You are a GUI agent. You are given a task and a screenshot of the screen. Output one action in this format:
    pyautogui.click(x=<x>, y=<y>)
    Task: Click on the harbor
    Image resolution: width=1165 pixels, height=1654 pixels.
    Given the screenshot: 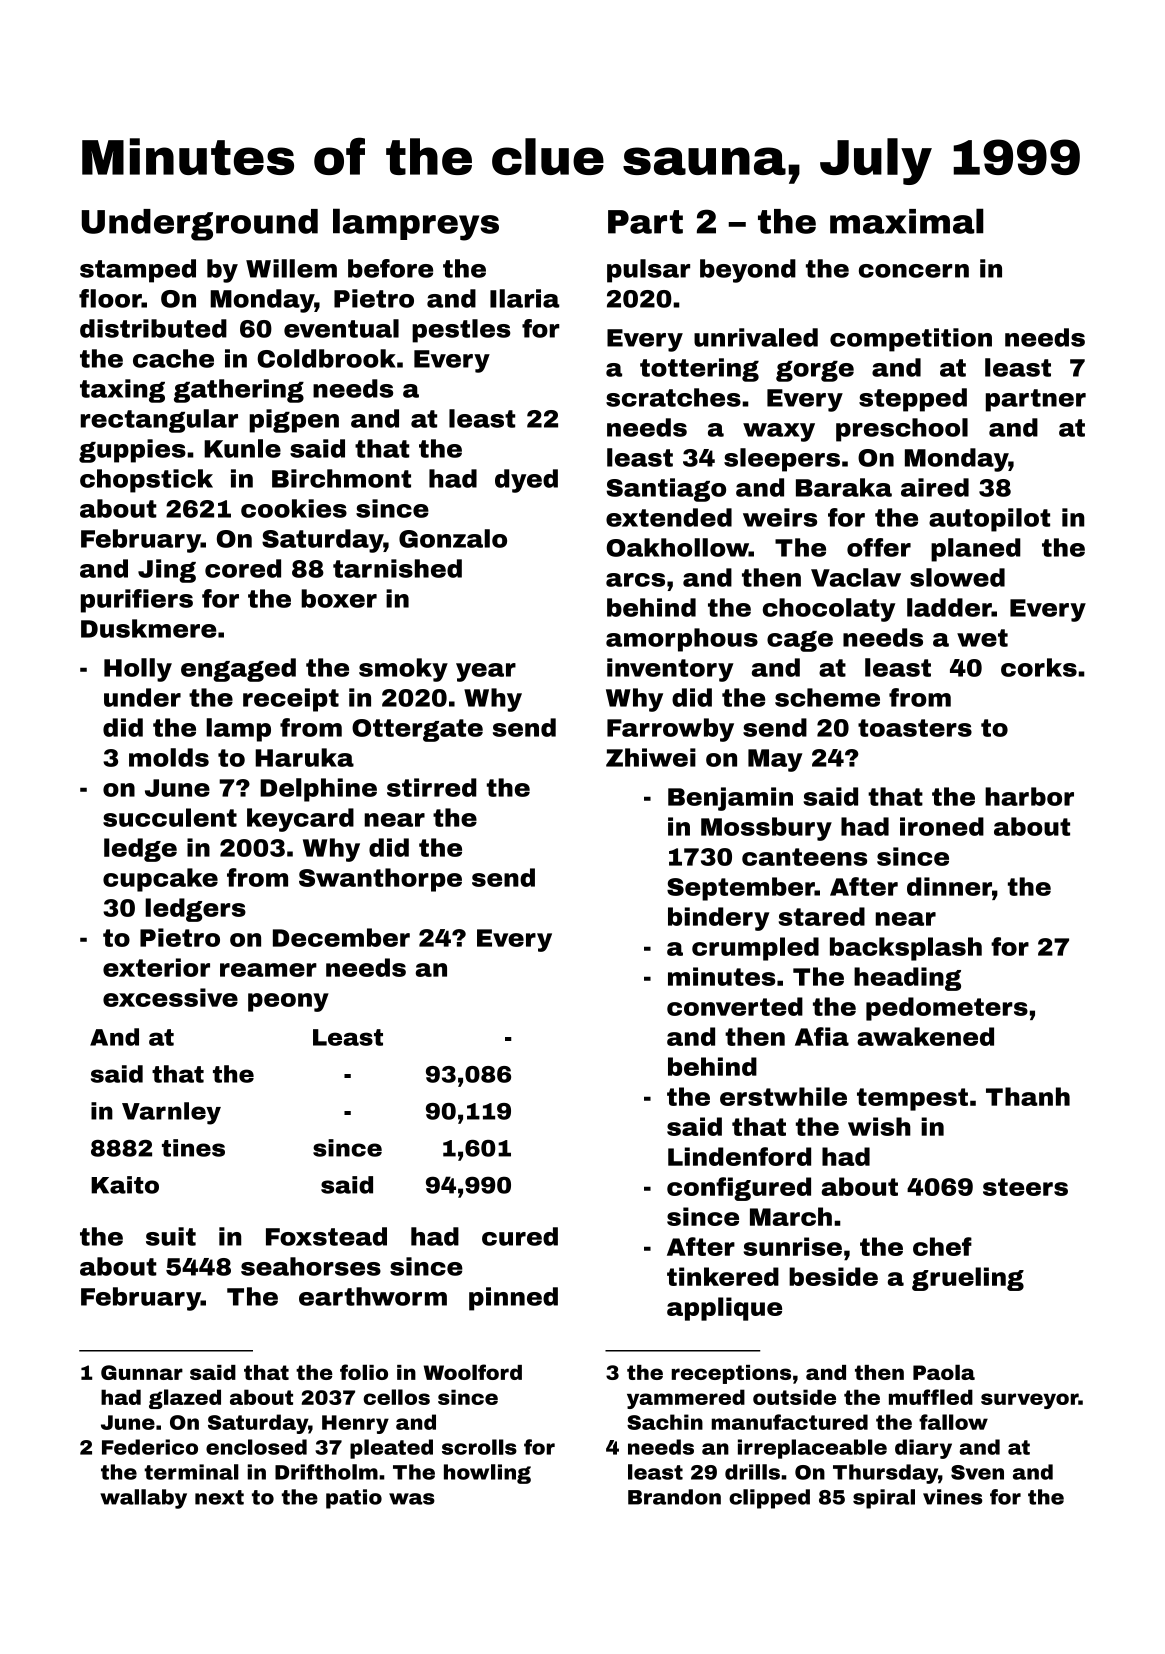 What is the action you would take?
    pyautogui.click(x=1029, y=796)
